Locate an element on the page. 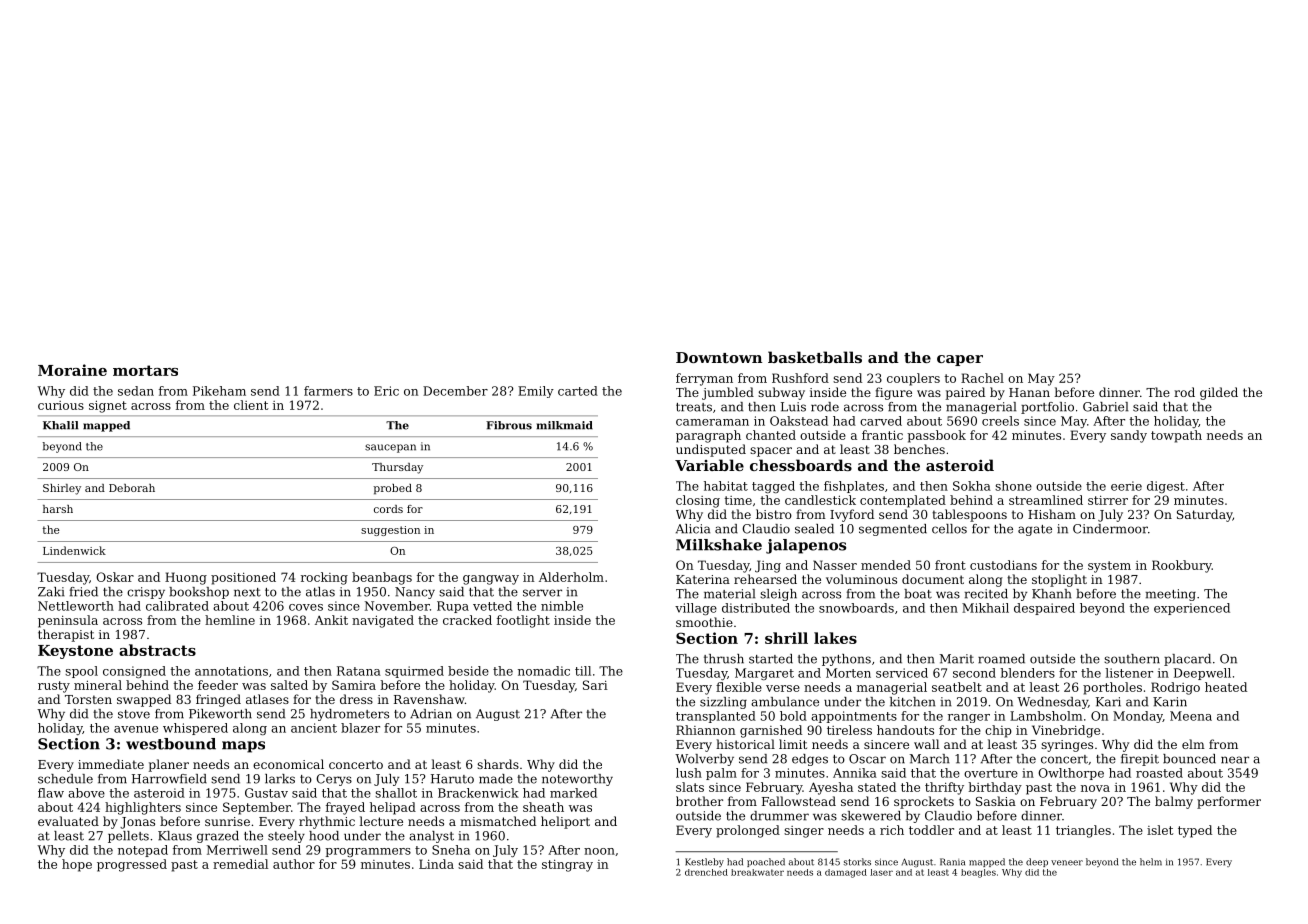 Image resolution: width=1308 pixels, height=924 pixels. hope is located at coordinates (77, 865).
